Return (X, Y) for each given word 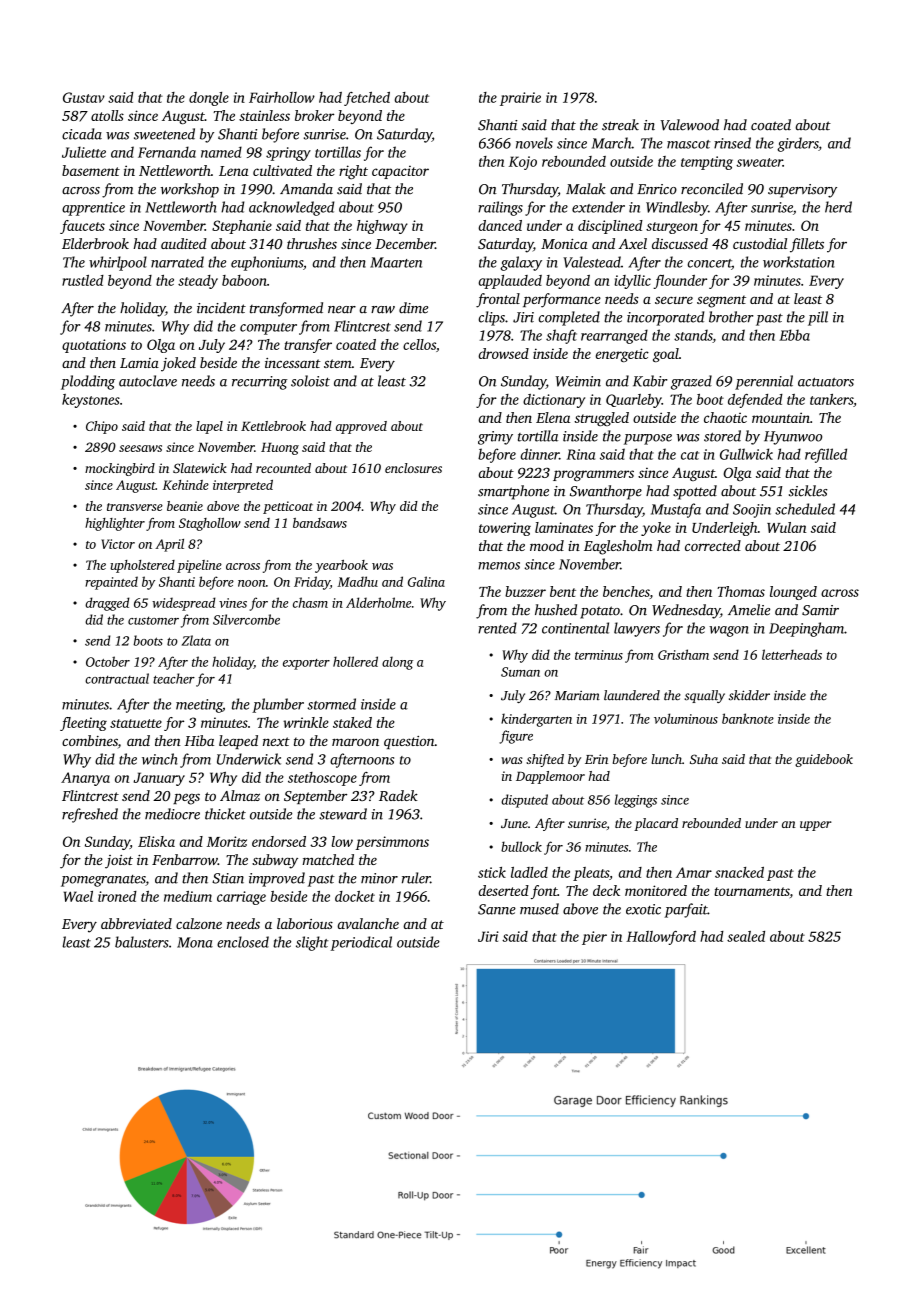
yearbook (341, 566)
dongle (209, 99)
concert (710, 264)
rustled (83, 280)
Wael (78, 896)
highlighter (115, 524)
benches (626, 591)
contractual (117, 678)
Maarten (396, 262)
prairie (520, 99)
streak (620, 125)
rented (497, 628)
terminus (599, 655)
